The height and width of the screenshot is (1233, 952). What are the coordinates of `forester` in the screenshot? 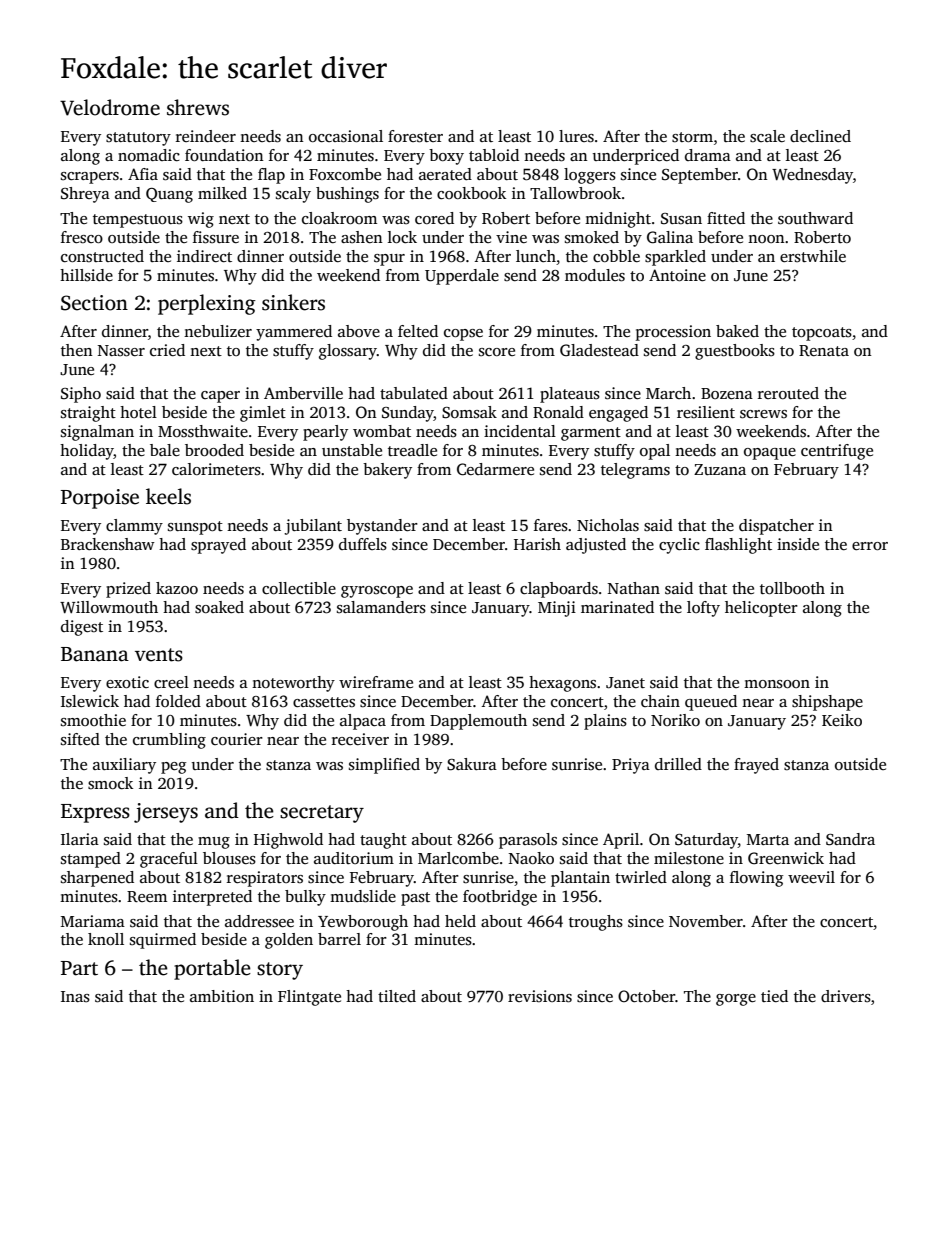 It's located at (415, 136).
